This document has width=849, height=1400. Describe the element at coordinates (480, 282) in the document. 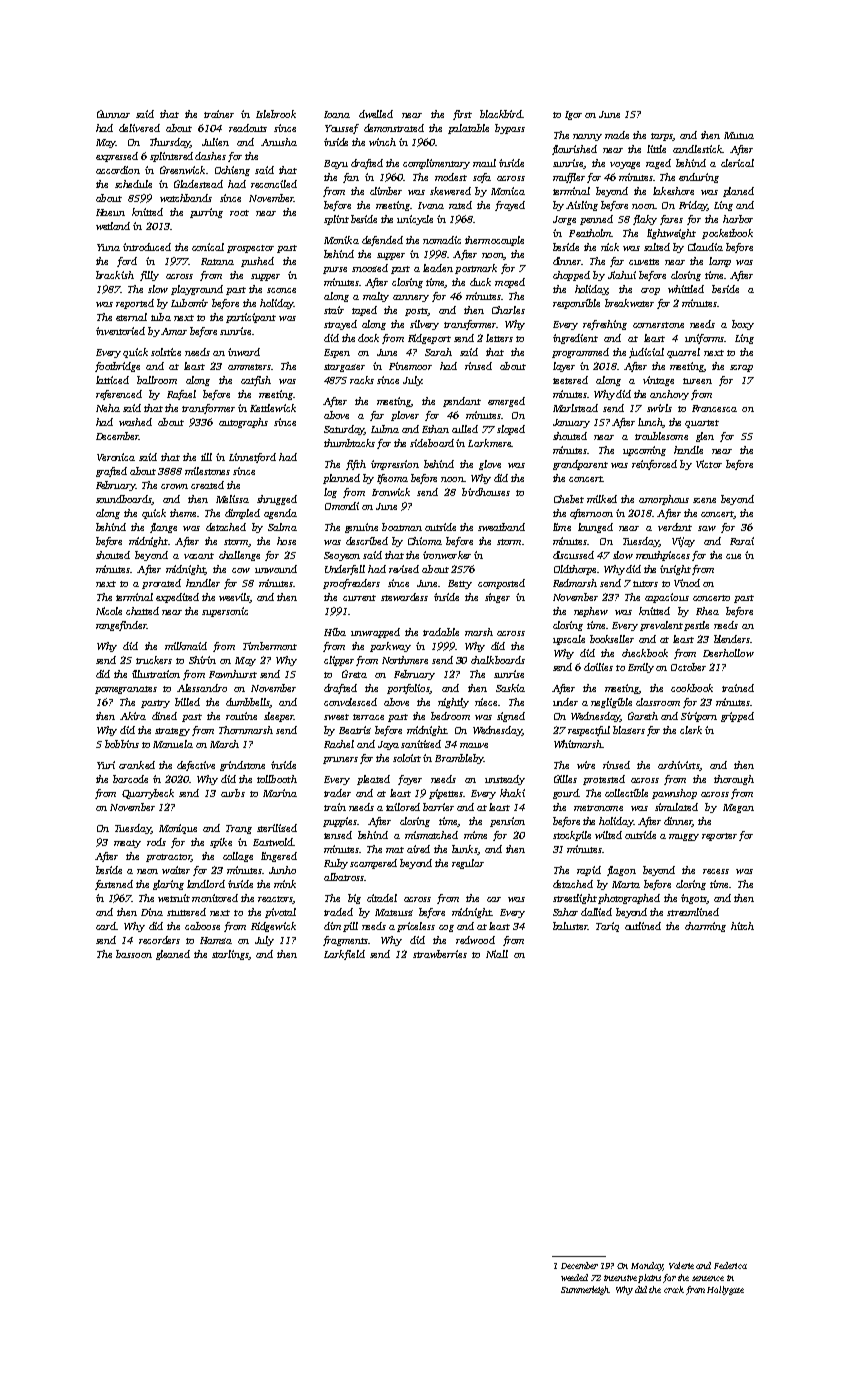

I see `duck` at that location.
